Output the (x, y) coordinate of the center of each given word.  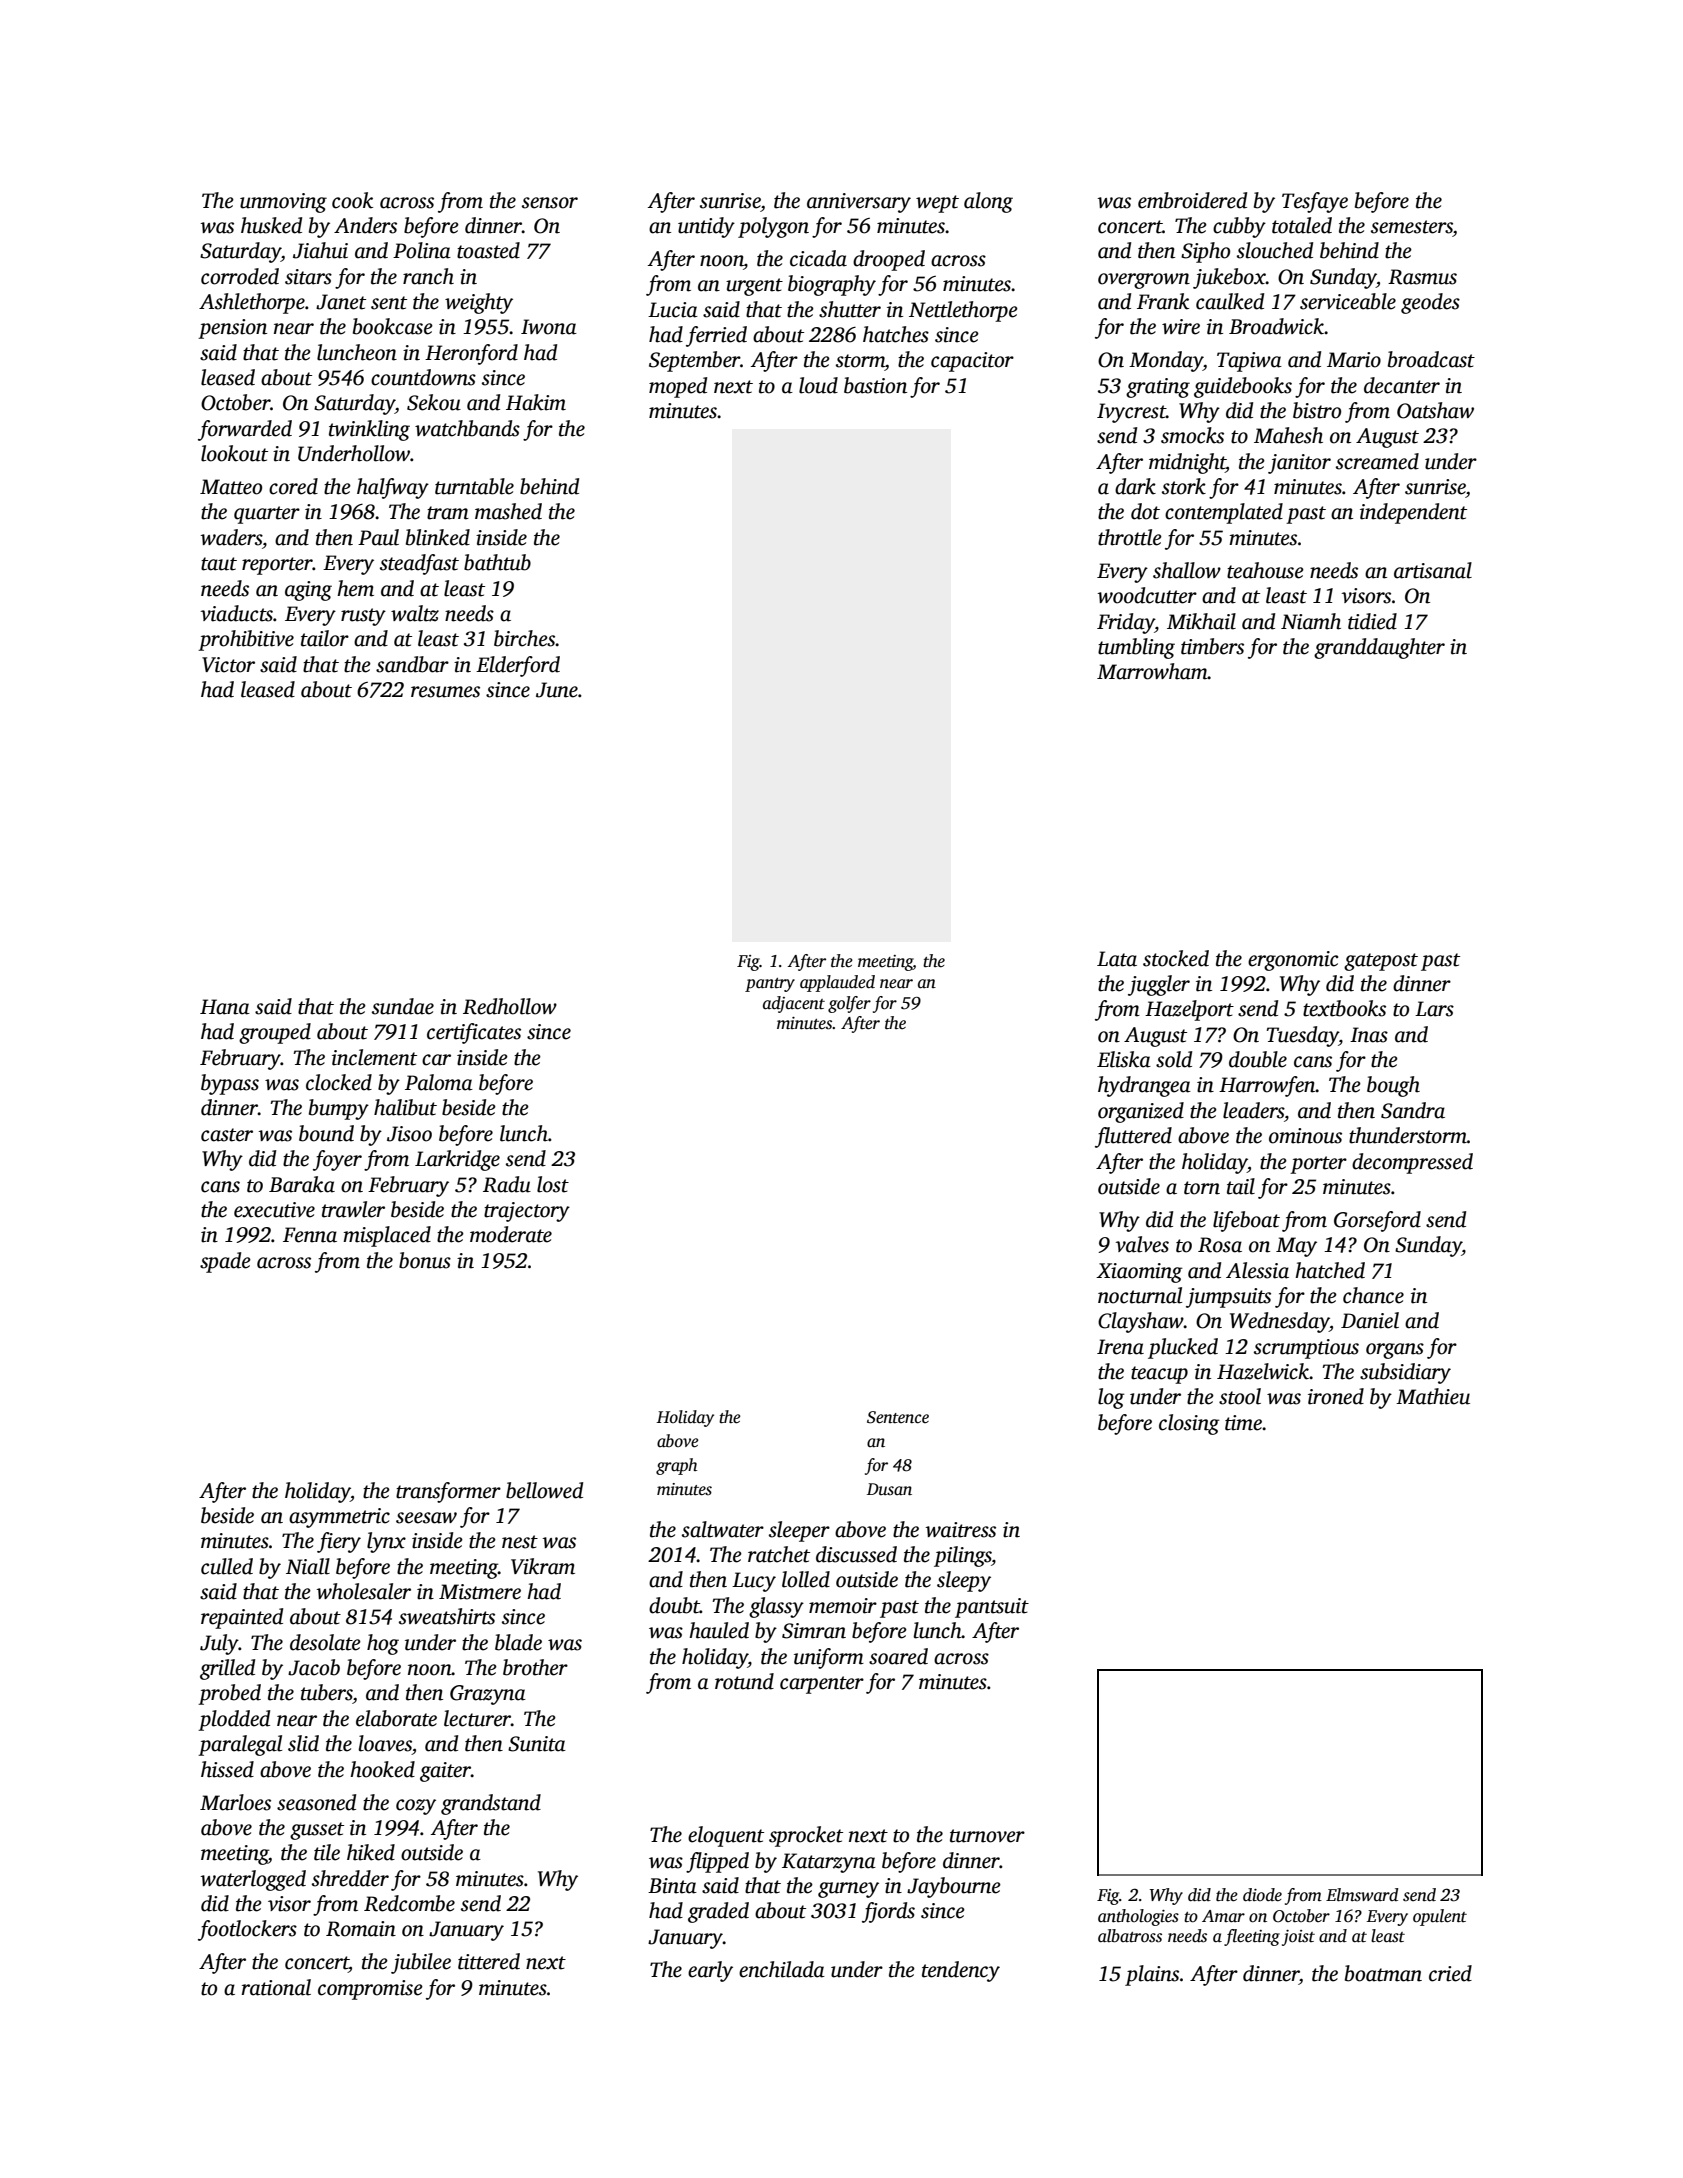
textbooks (1344, 1008)
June (557, 690)
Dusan (889, 1489)
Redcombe (409, 1903)
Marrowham (1152, 671)
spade (225, 1262)
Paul (378, 537)
